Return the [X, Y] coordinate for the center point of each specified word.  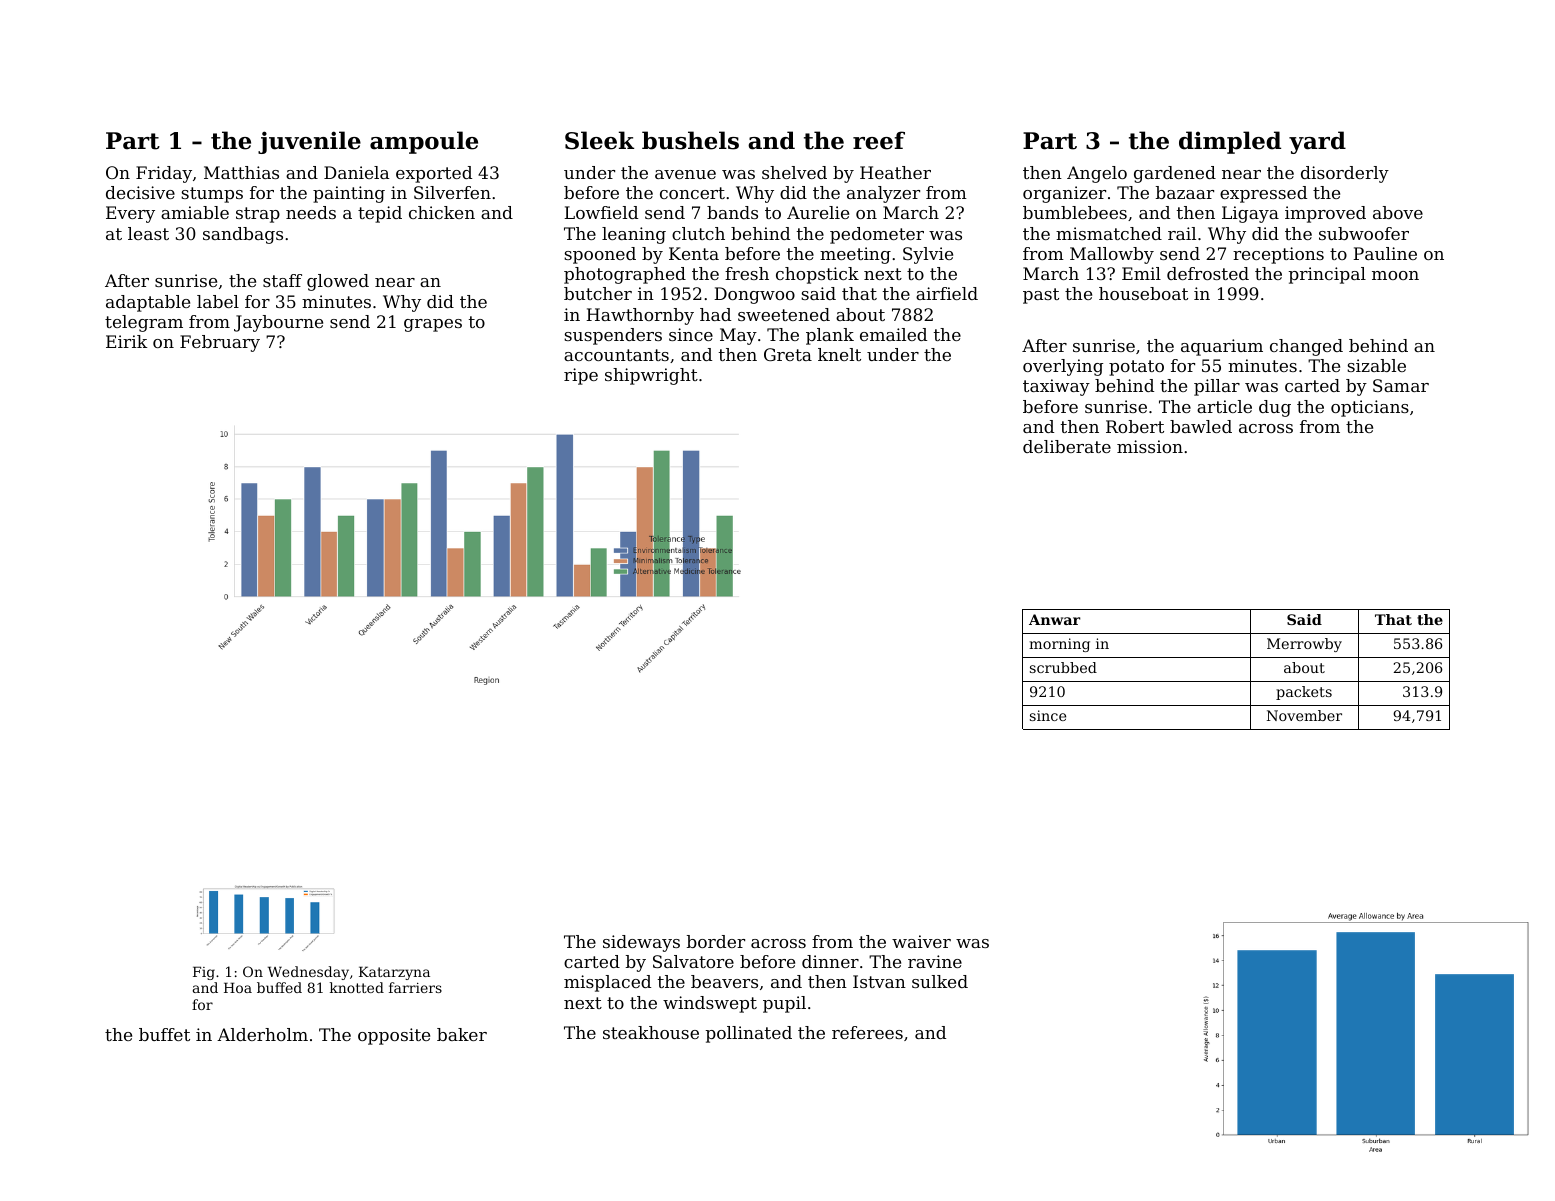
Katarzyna [394, 973]
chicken [442, 212]
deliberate [1067, 446]
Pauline [1385, 253]
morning [1059, 645]
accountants [616, 355]
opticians [1370, 408]
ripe [581, 376]
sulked [940, 981]
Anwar [1055, 619]
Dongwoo [754, 295]
